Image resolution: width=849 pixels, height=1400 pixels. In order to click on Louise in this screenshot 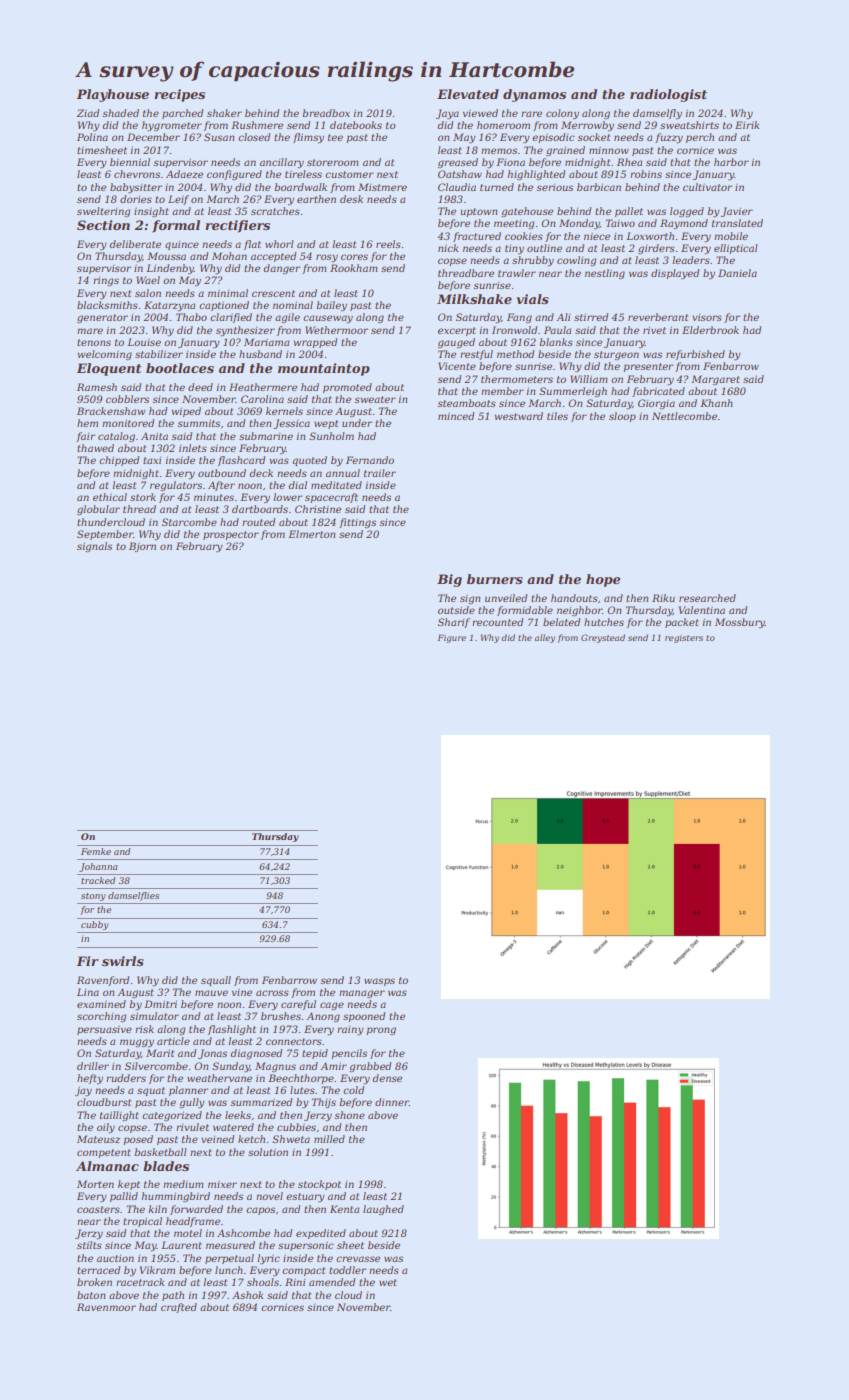, I will do `click(144, 342)`.
